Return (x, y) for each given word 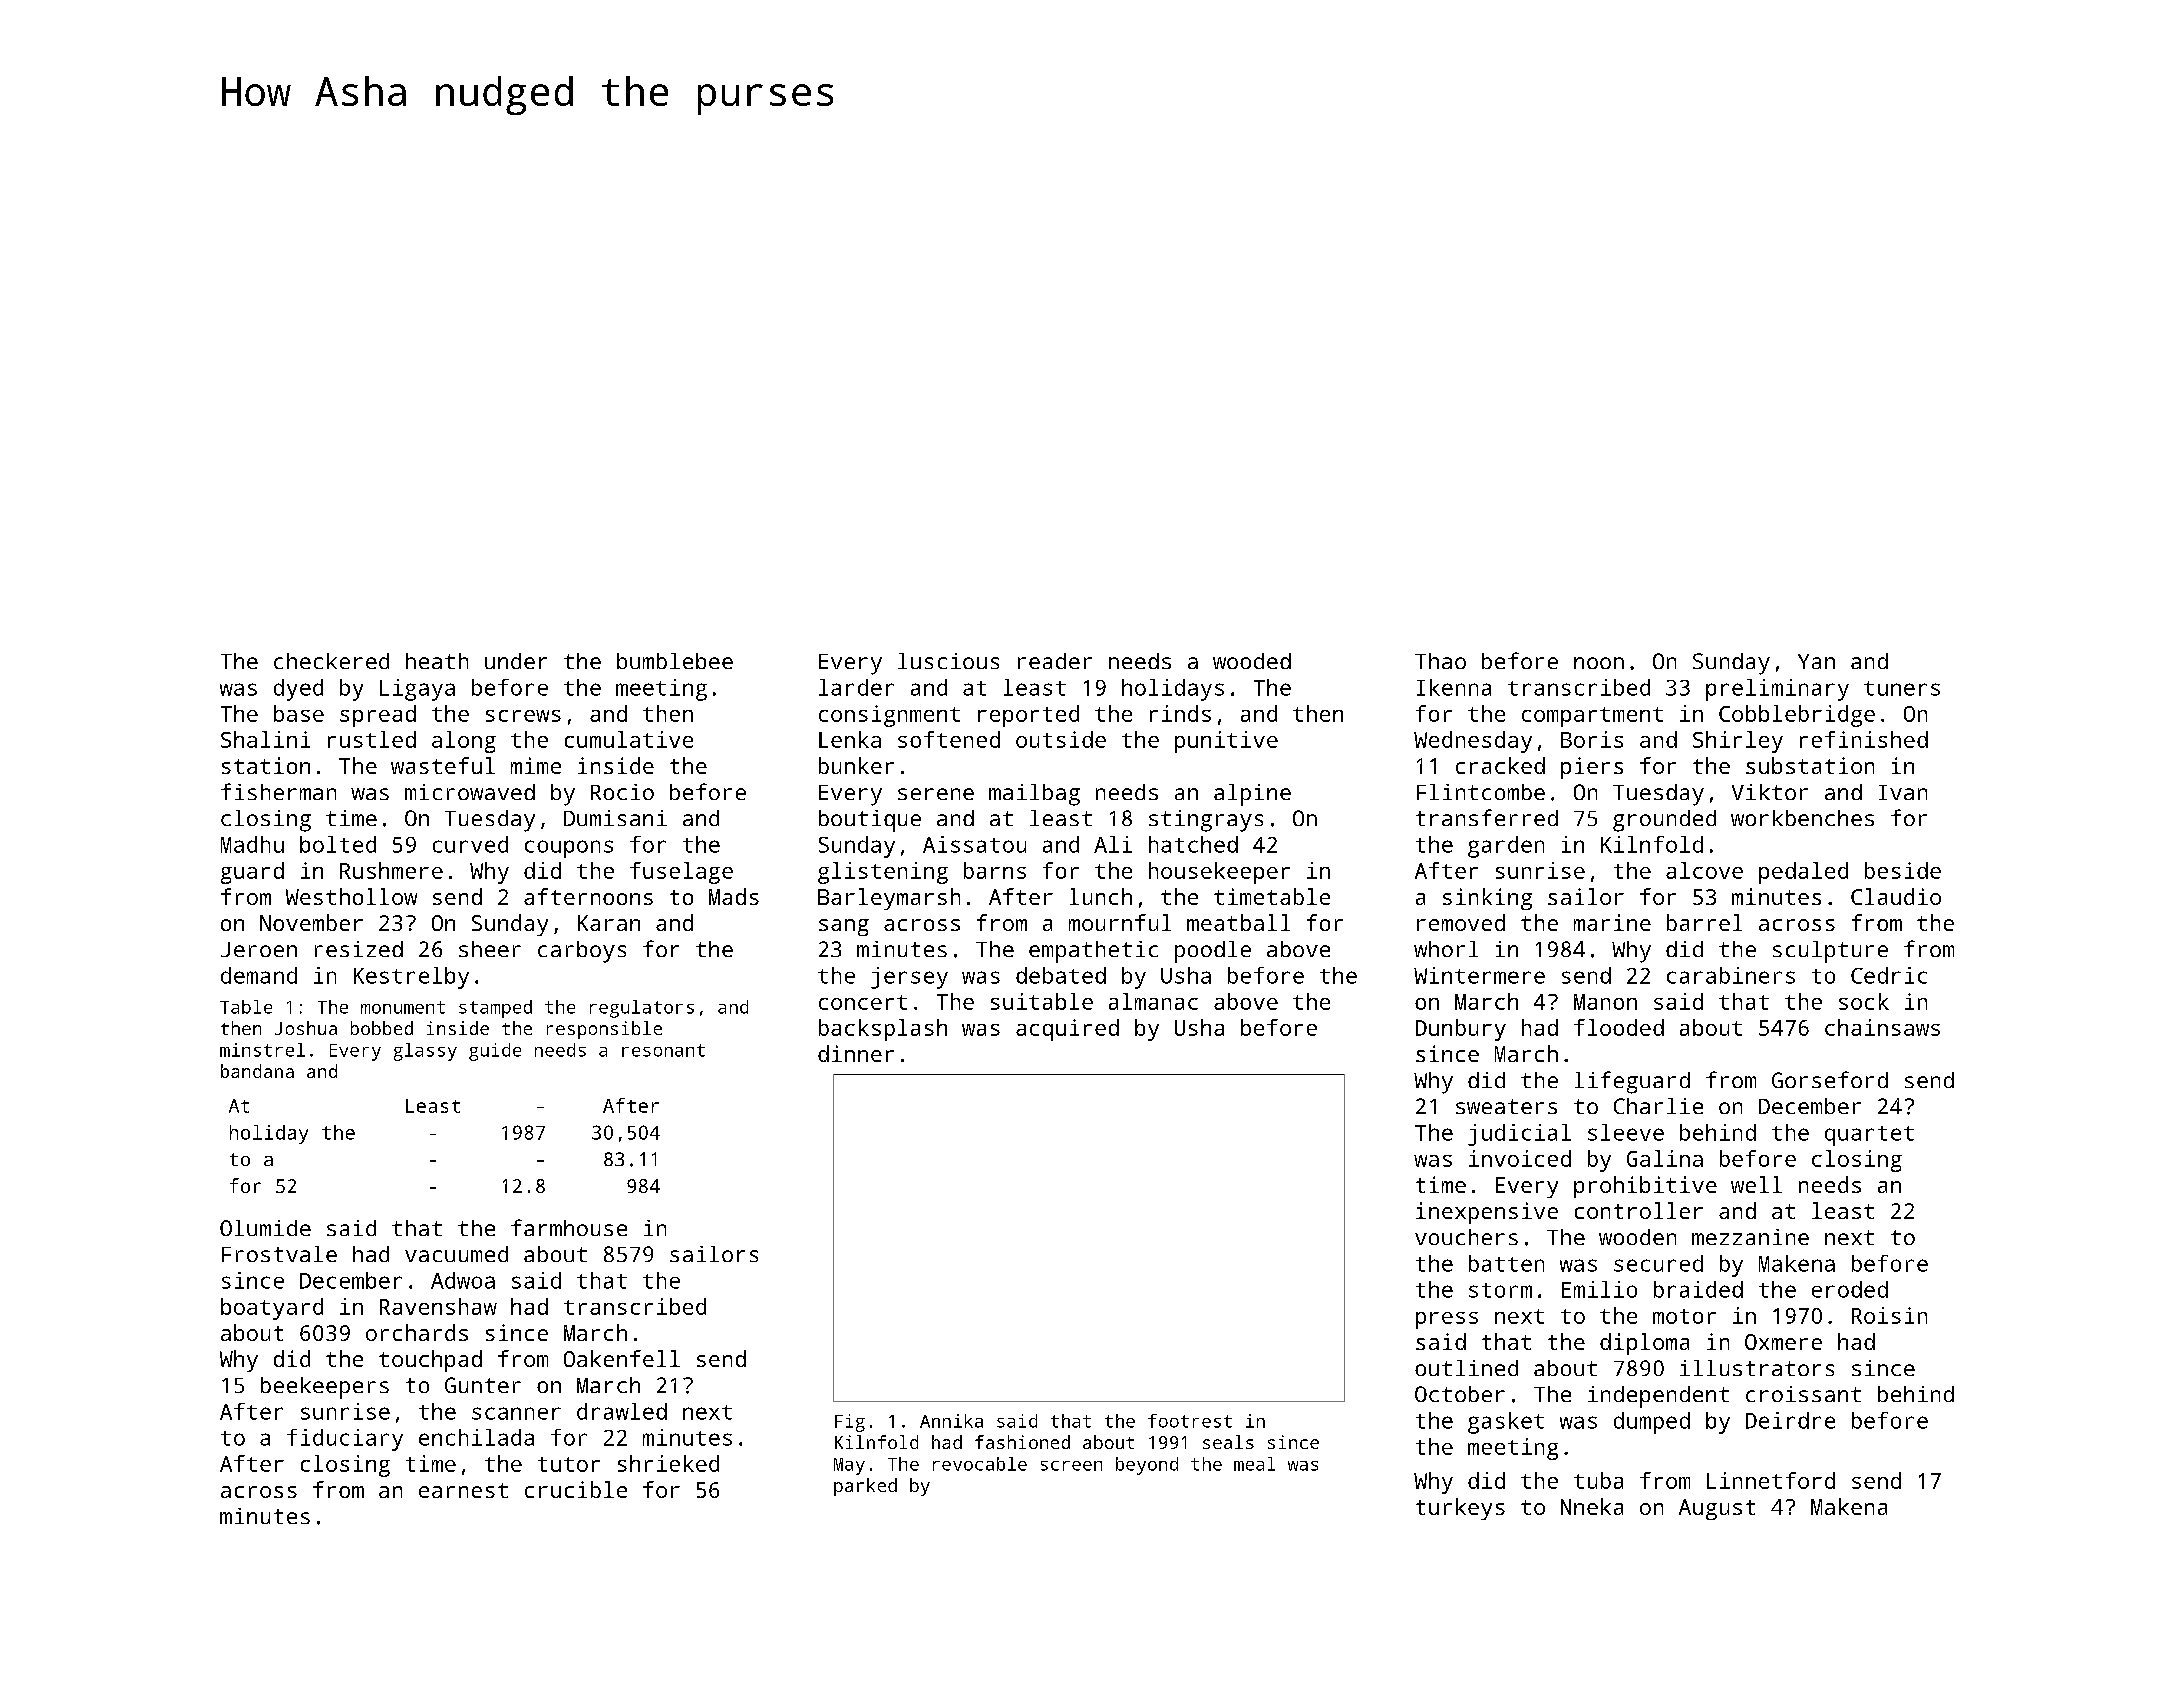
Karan (609, 923)
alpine (1252, 795)
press (1447, 1320)
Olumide (265, 1228)
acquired (1067, 1030)
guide (495, 1052)
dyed (298, 690)
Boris (1592, 739)
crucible (576, 1489)
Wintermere (1479, 975)
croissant (1803, 1394)
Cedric (1889, 975)
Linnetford (1771, 1480)
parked (865, 1487)
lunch (1101, 896)
